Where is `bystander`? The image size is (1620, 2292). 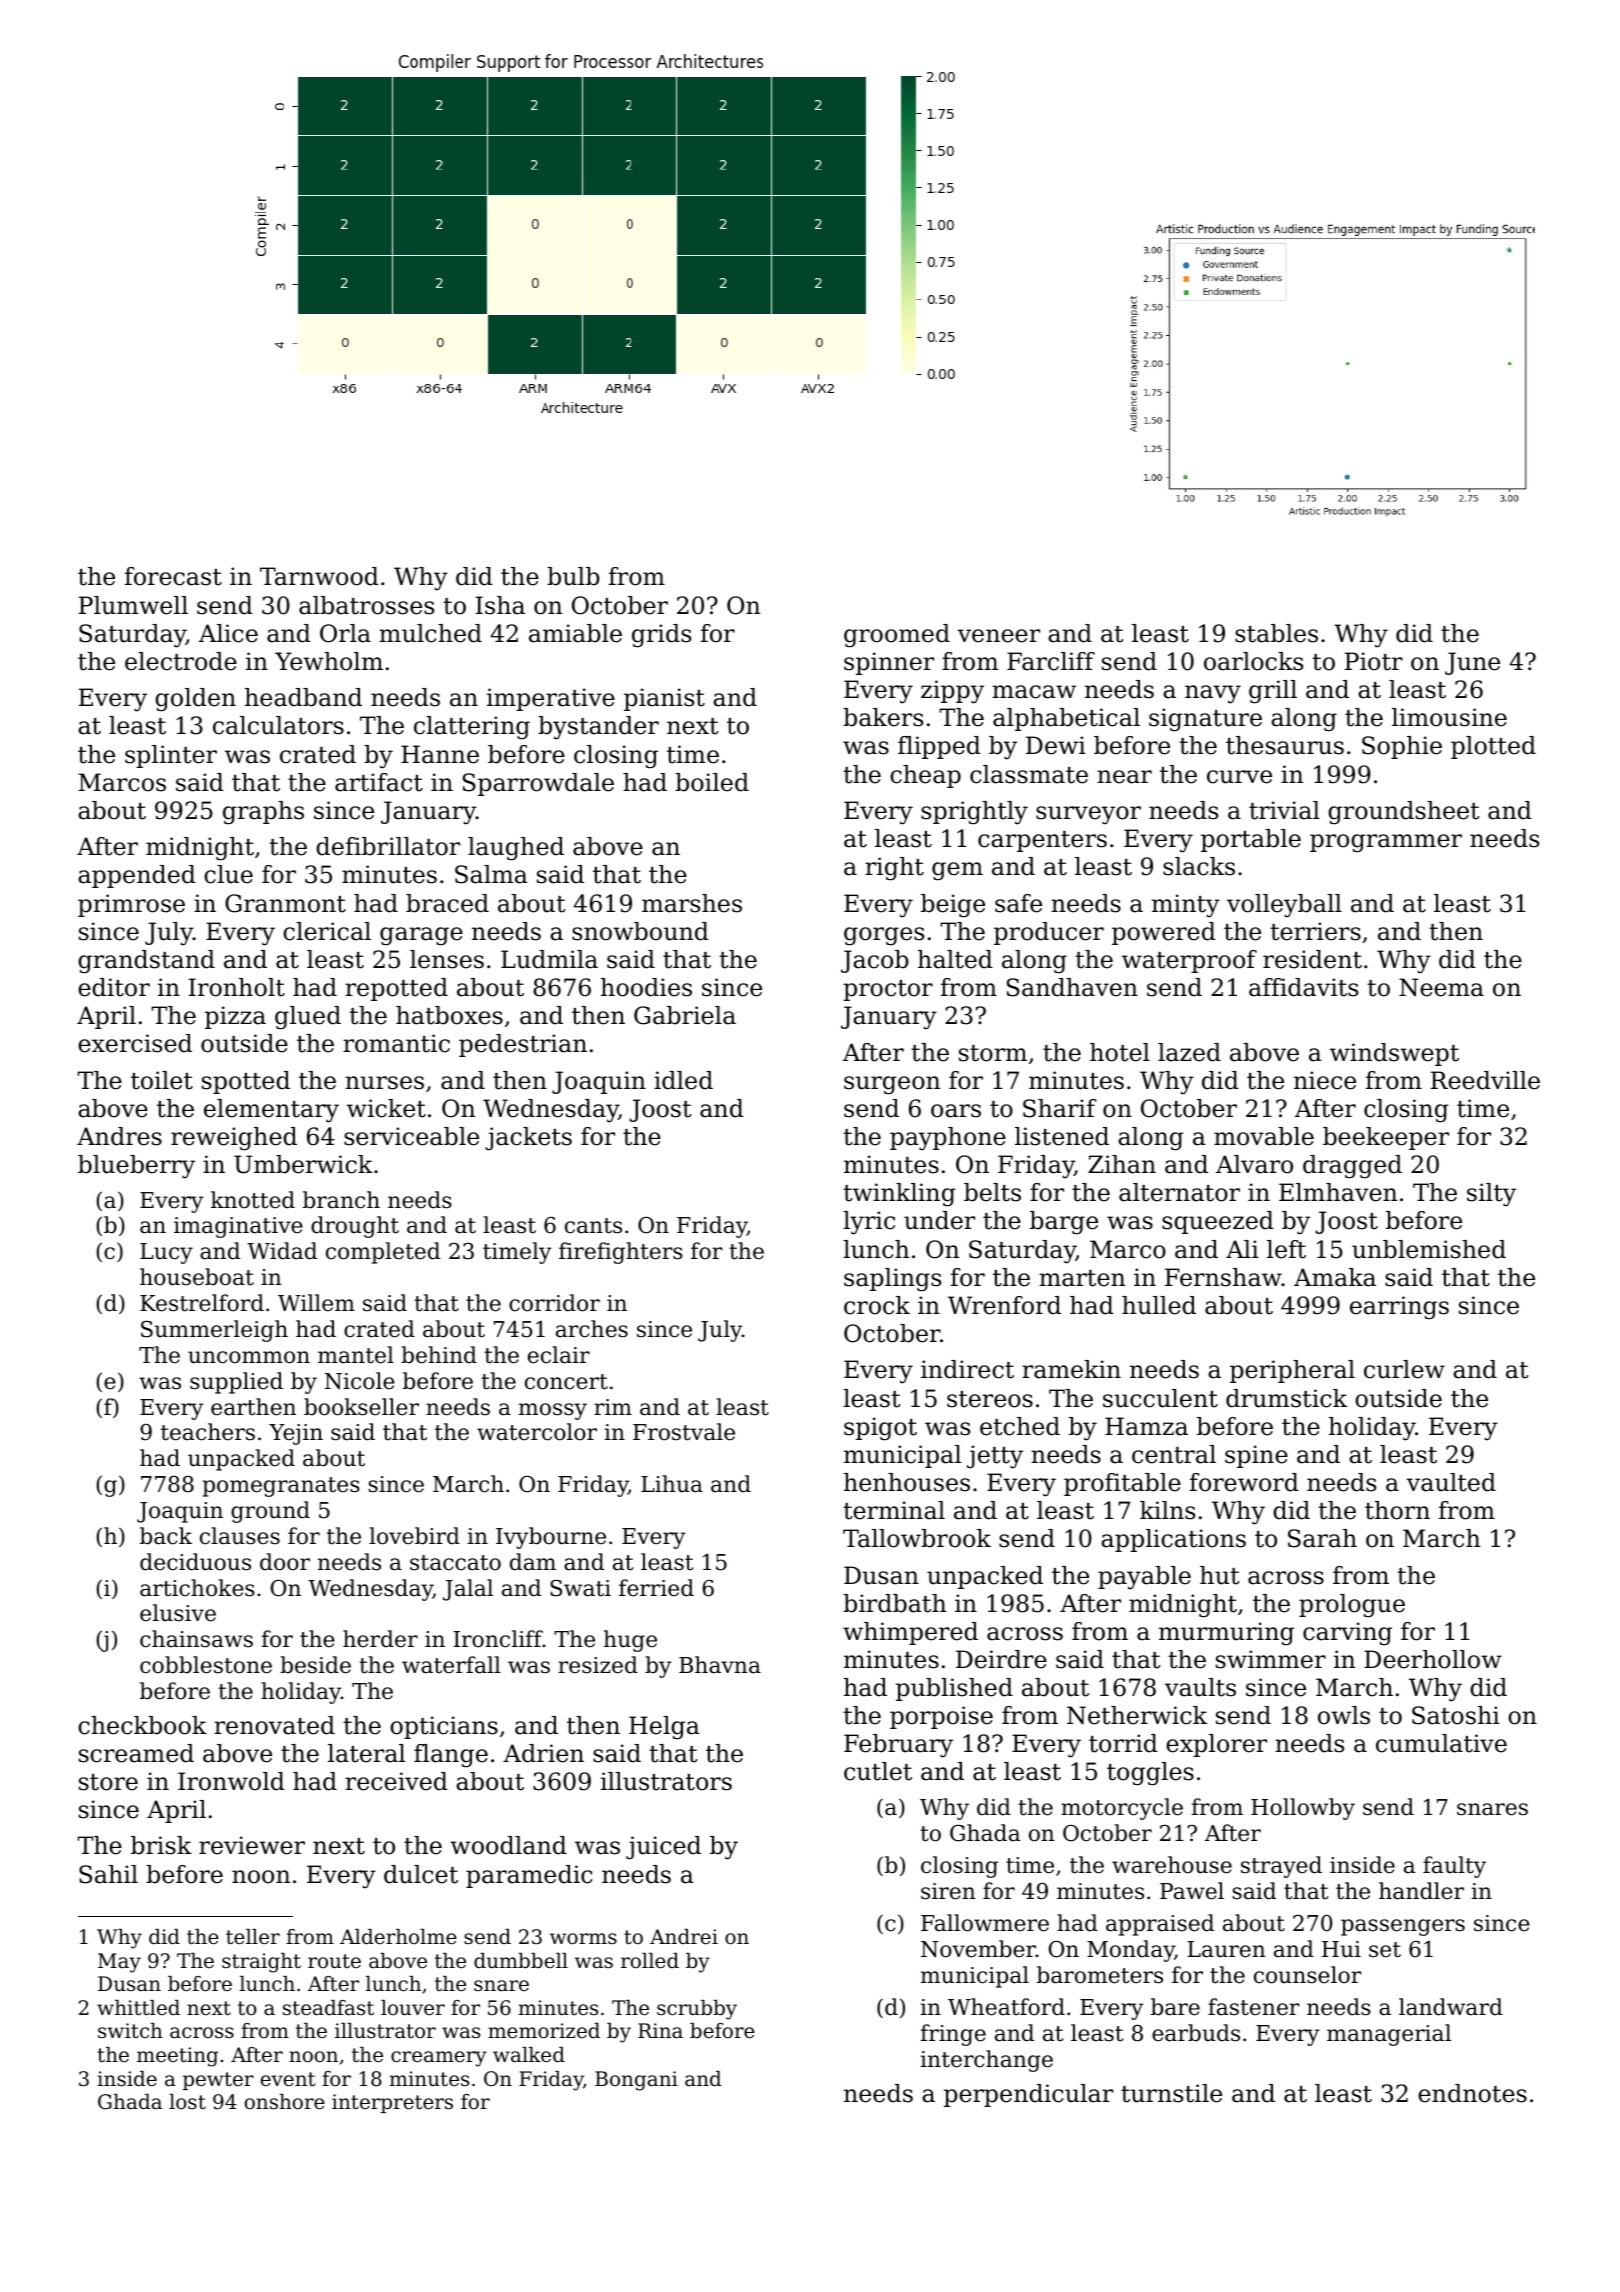 bystander is located at coordinates (598, 728).
